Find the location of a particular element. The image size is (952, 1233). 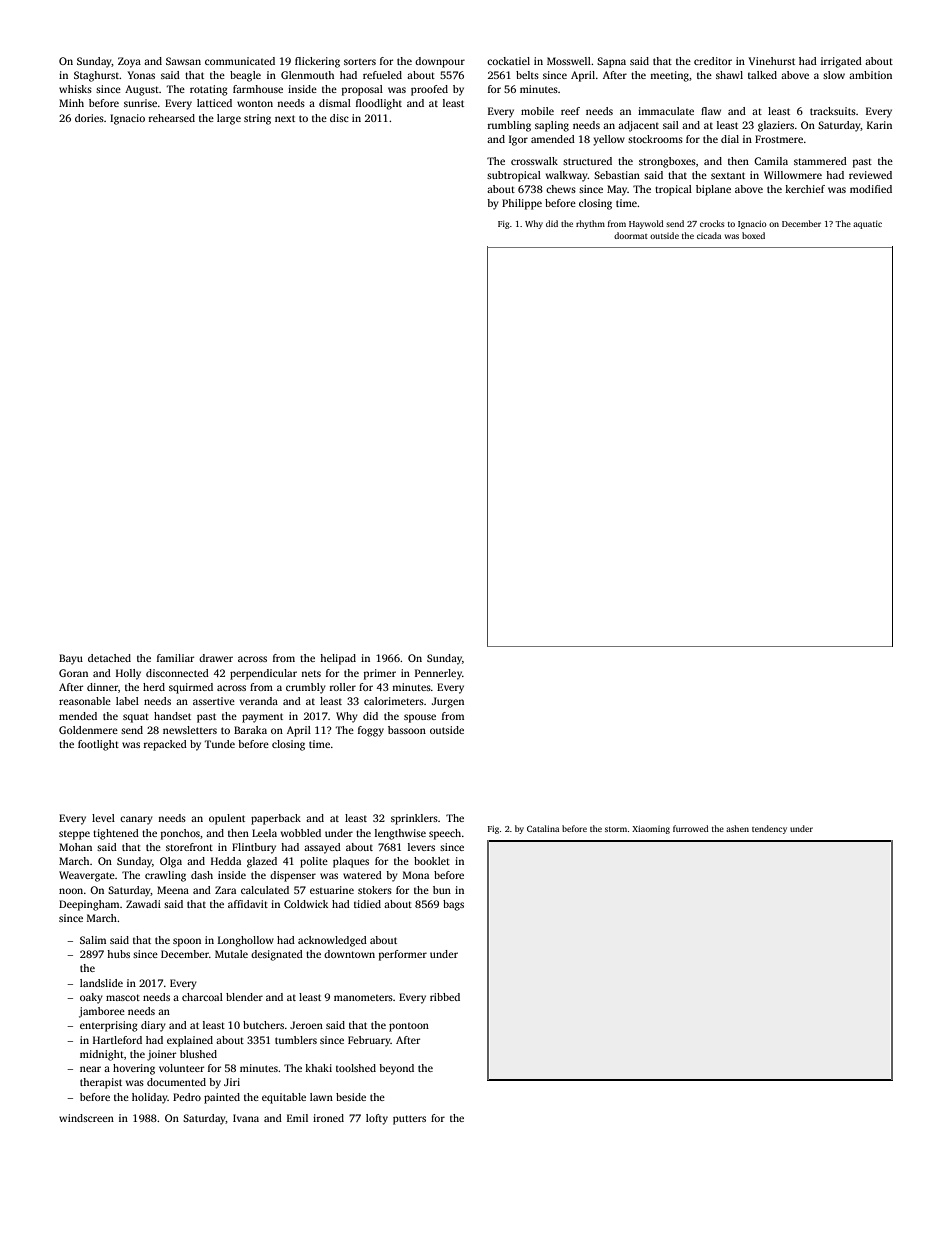

lofty is located at coordinates (377, 1119).
